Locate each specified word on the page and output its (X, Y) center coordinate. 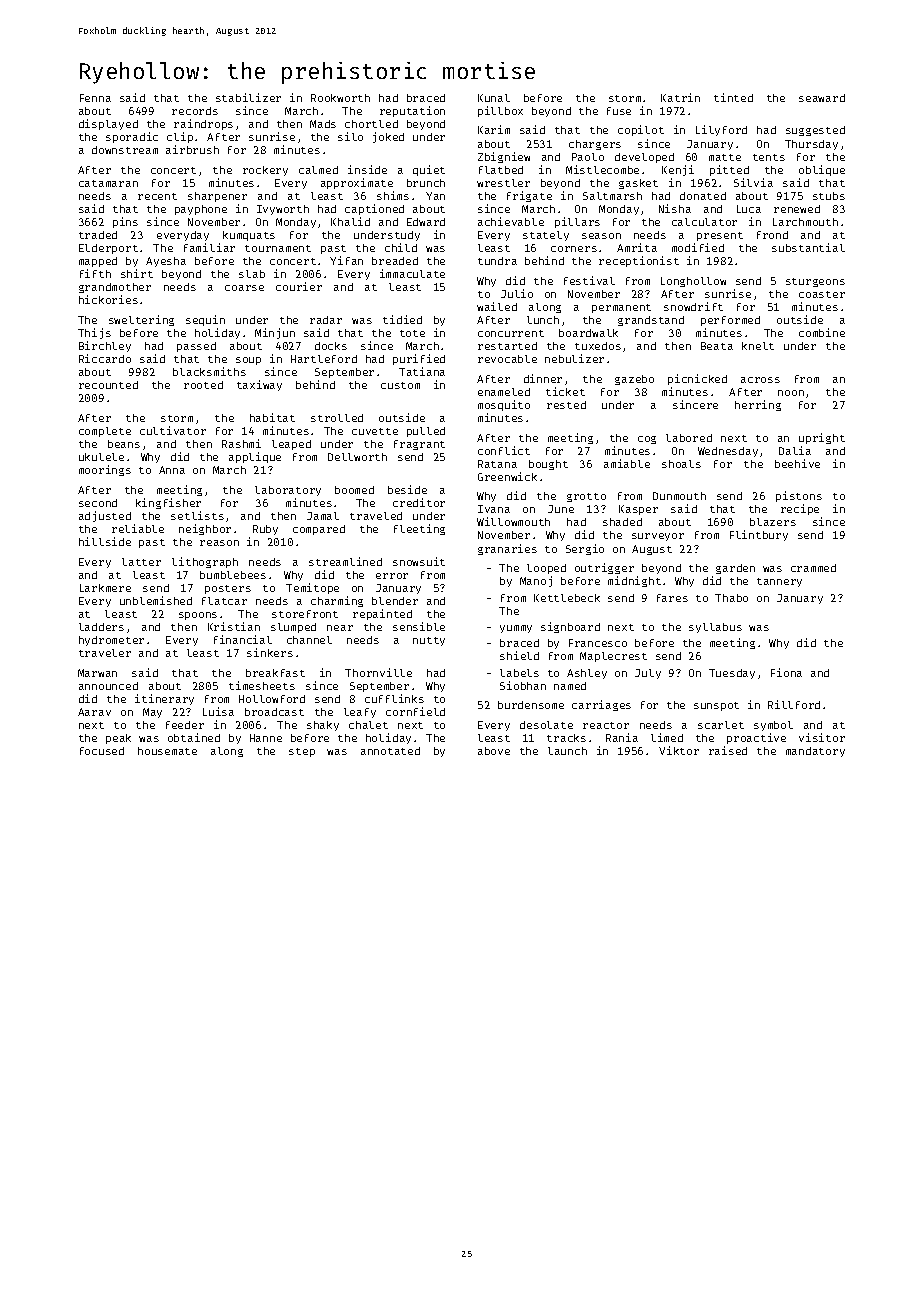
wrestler (503, 183)
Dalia (795, 450)
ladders (101, 627)
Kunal (494, 98)
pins (125, 222)
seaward (822, 98)
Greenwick (507, 476)
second (98, 503)
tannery (779, 582)
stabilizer (248, 97)
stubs (829, 196)
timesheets (262, 685)
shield (519, 655)
